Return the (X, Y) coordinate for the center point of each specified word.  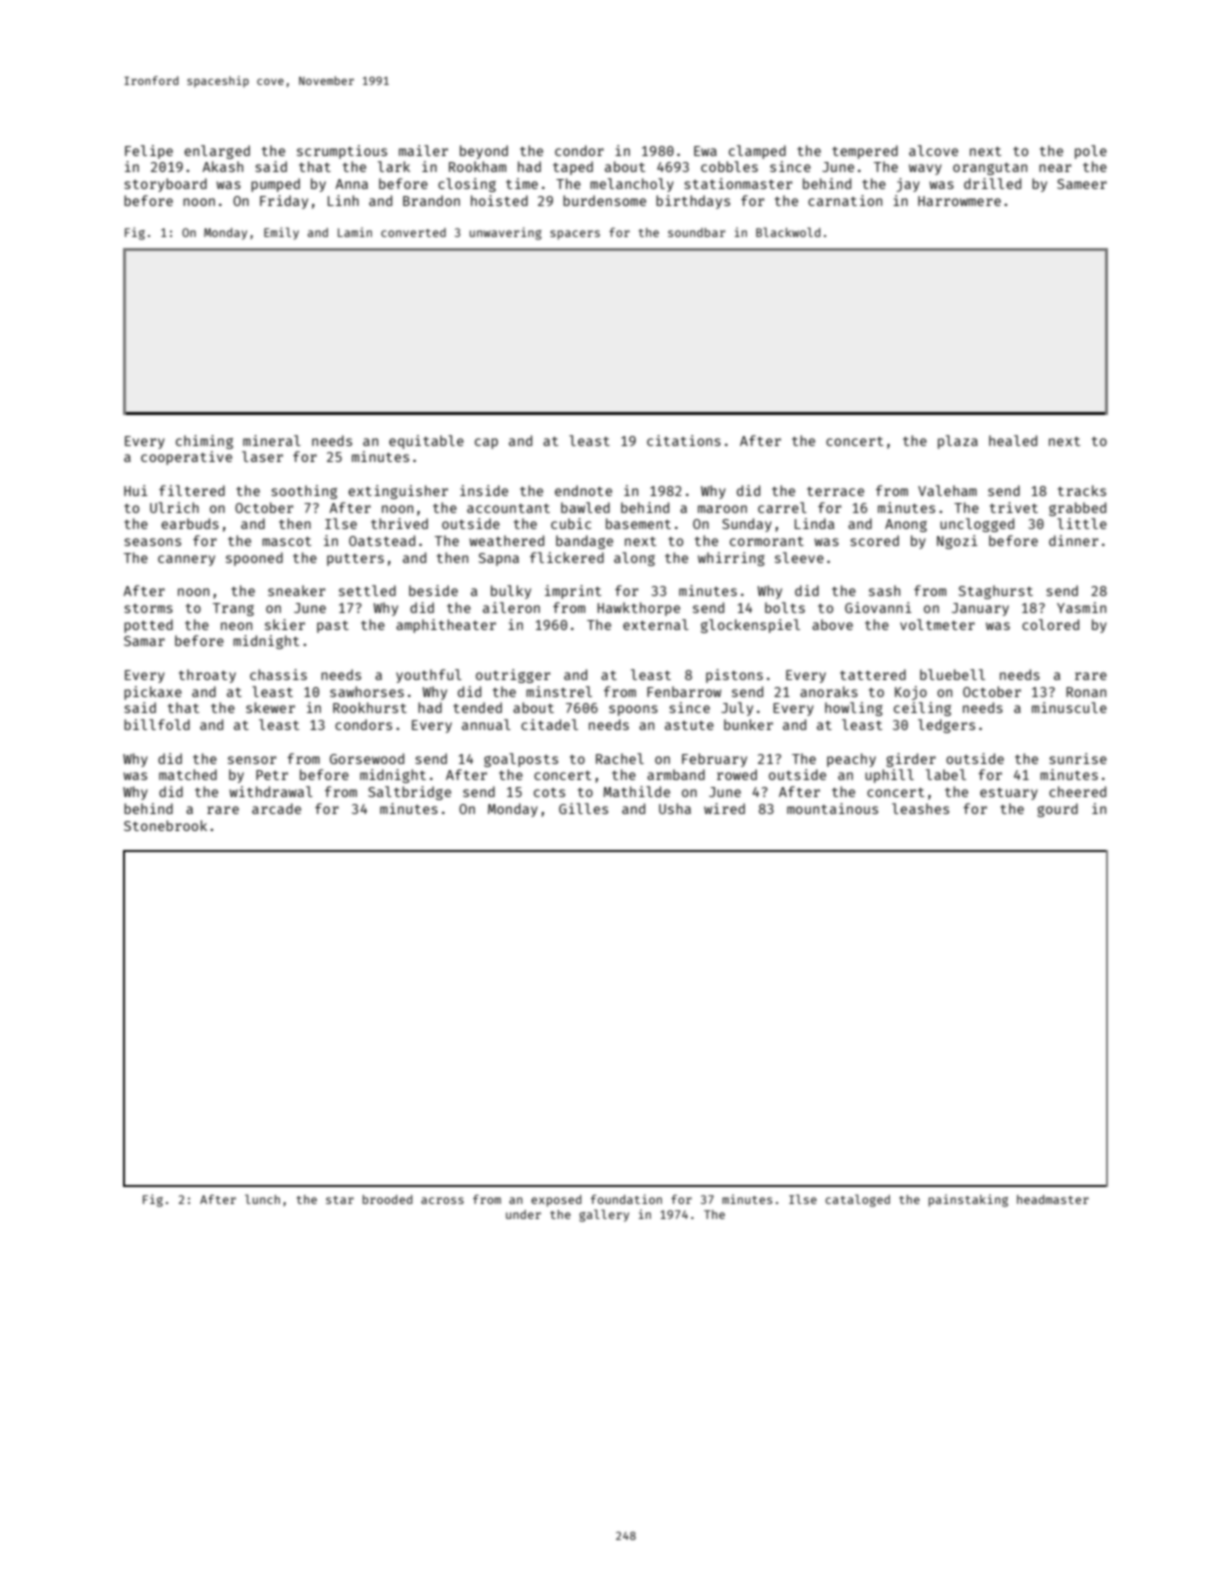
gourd (1057, 810)
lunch (262, 1199)
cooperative (186, 458)
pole (1091, 152)
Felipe (149, 152)
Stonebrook (165, 825)
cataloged (857, 1200)
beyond (484, 152)
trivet (1014, 507)
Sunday (747, 525)
